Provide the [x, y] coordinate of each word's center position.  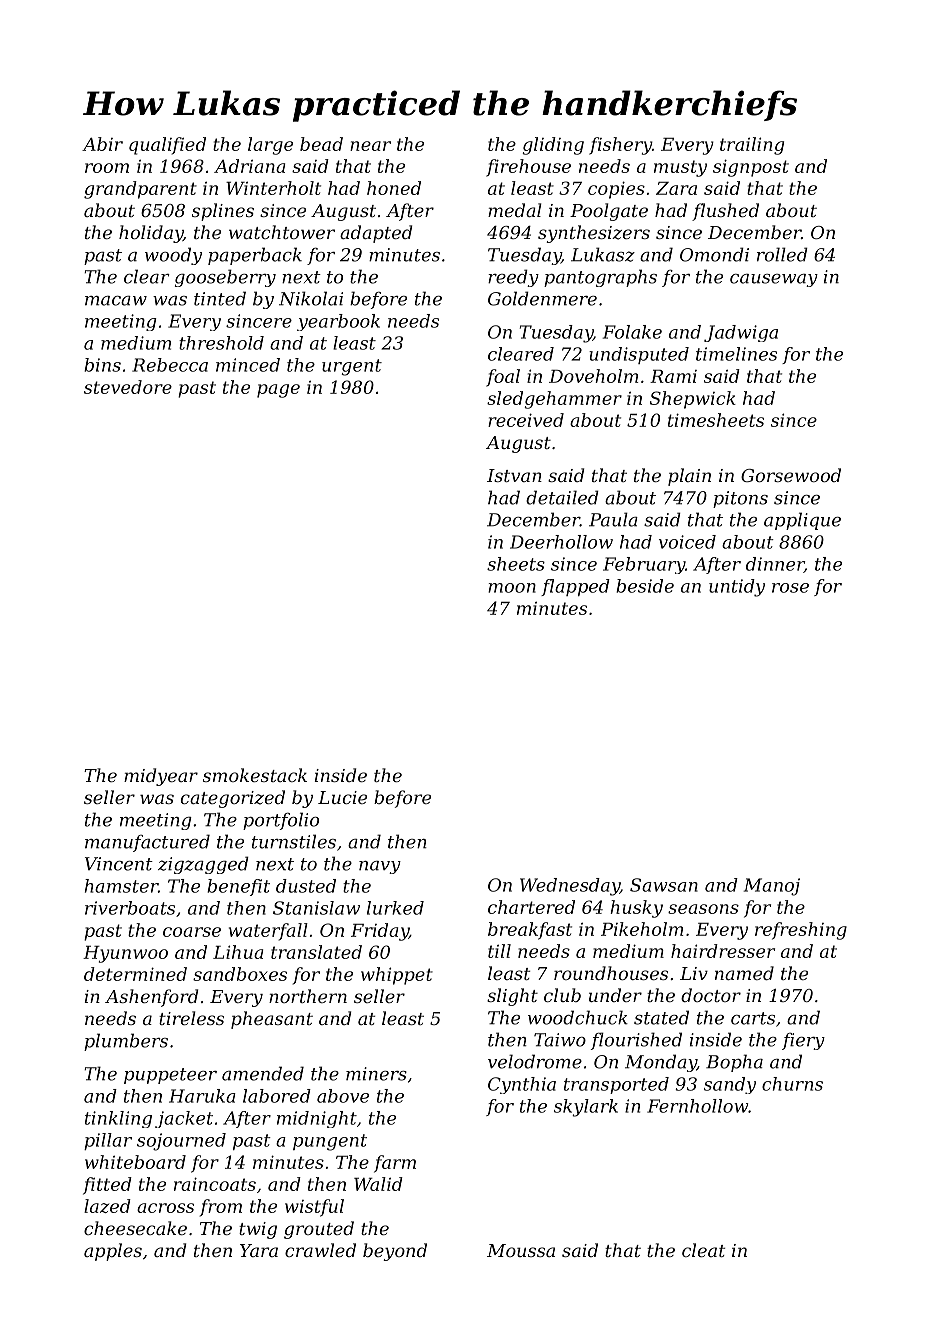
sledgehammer [554, 400]
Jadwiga [741, 333]
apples [113, 1252]
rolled [782, 254]
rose [790, 588]
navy [380, 867]
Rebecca [170, 365]
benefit [238, 887]
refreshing [801, 931]
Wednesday [570, 887]
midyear [161, 777]
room [107, 168]
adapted [376, 234]
